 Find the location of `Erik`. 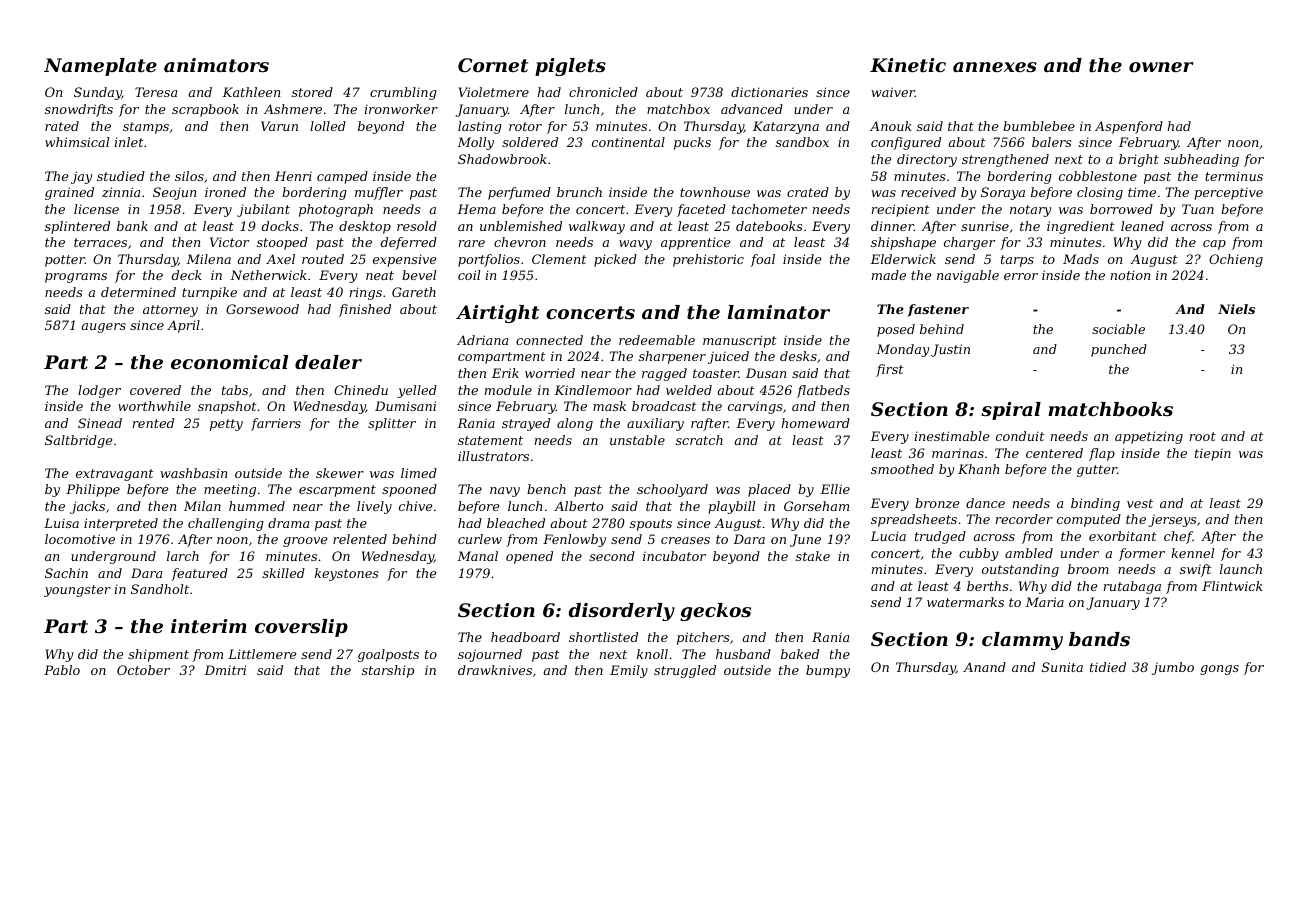

Erik is located at coordinates (505, 373).
